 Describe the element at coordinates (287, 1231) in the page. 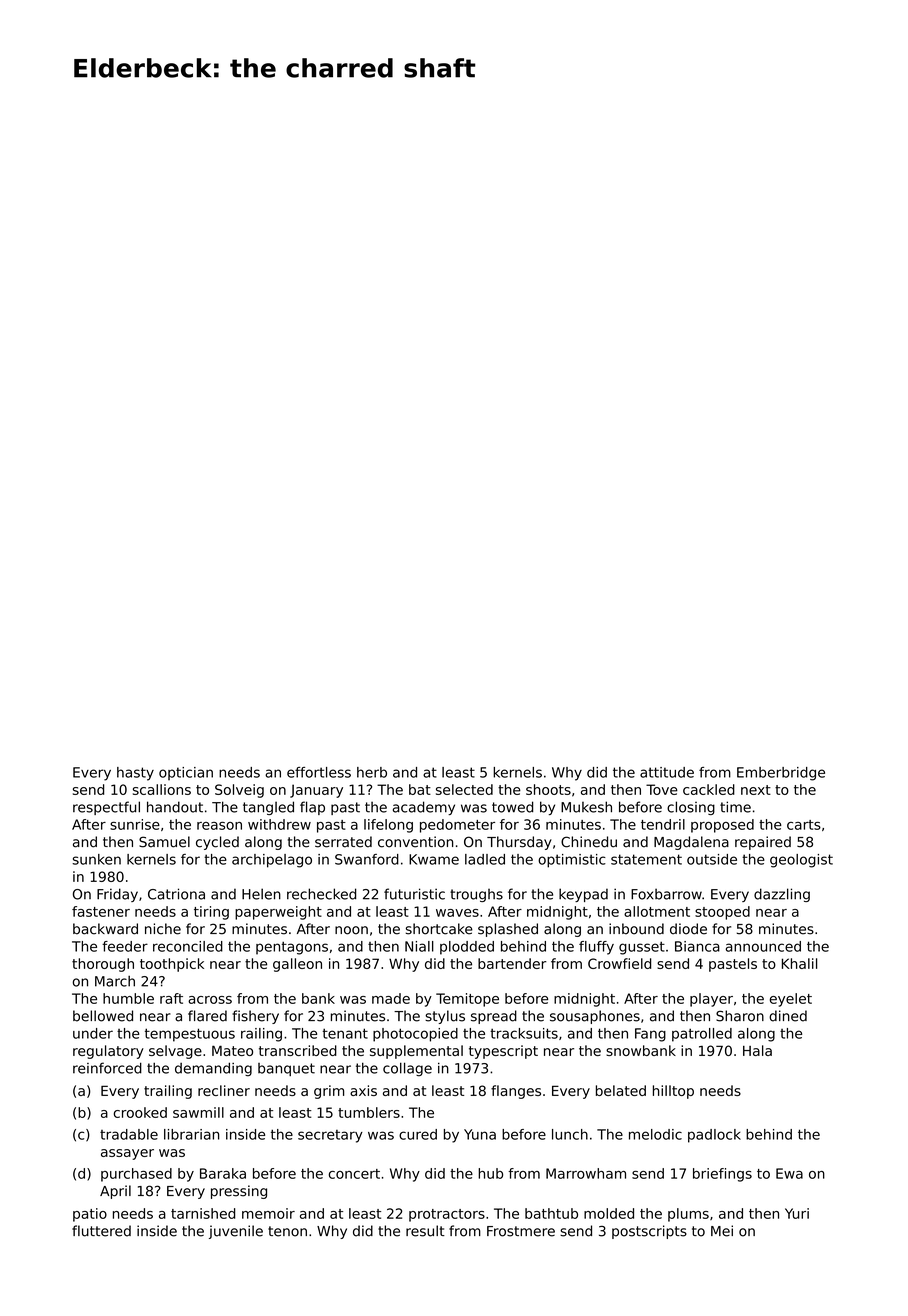

I see `tenon` at that location.
